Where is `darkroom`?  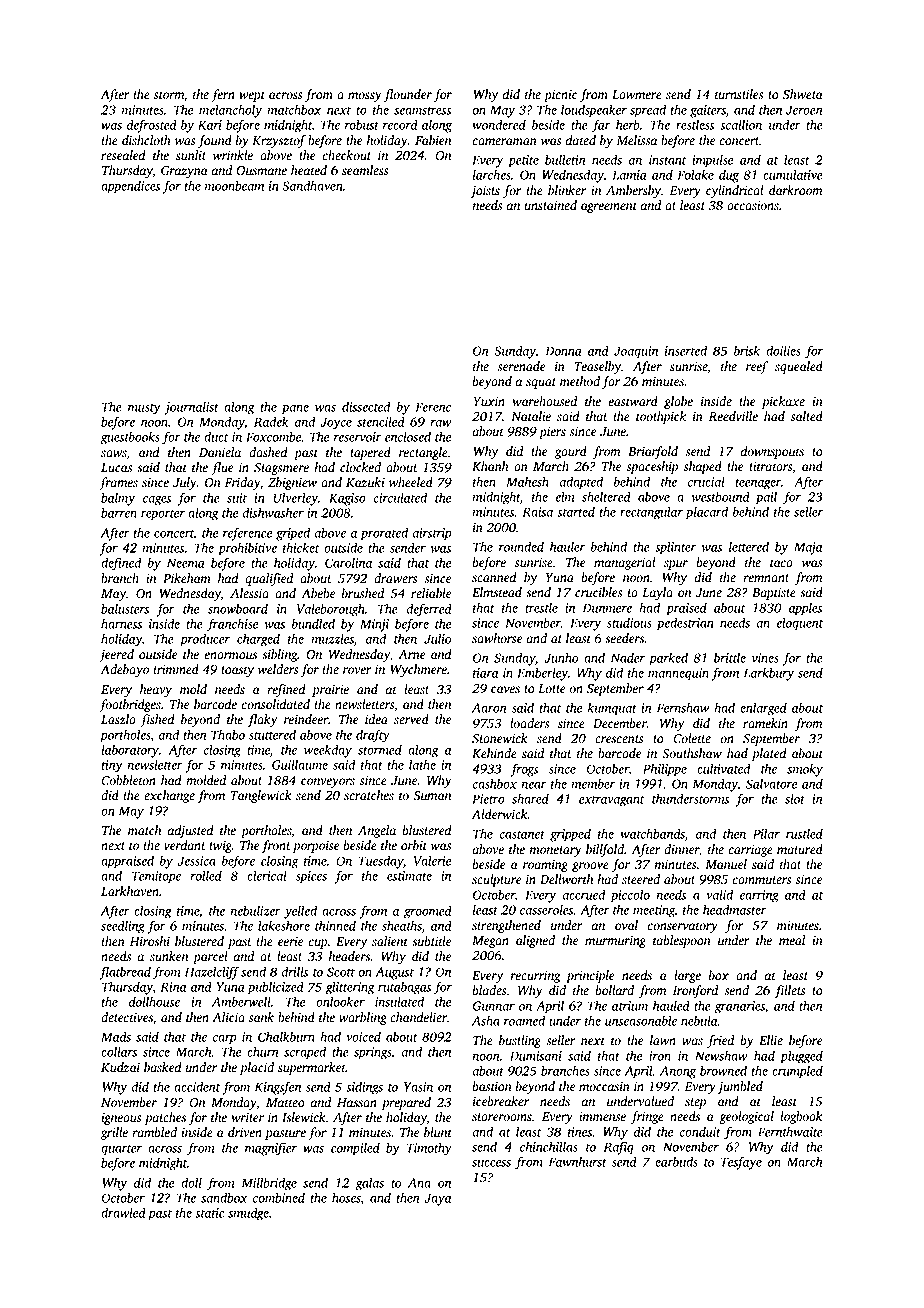
darkroom is located at coordinates (795, 190).
